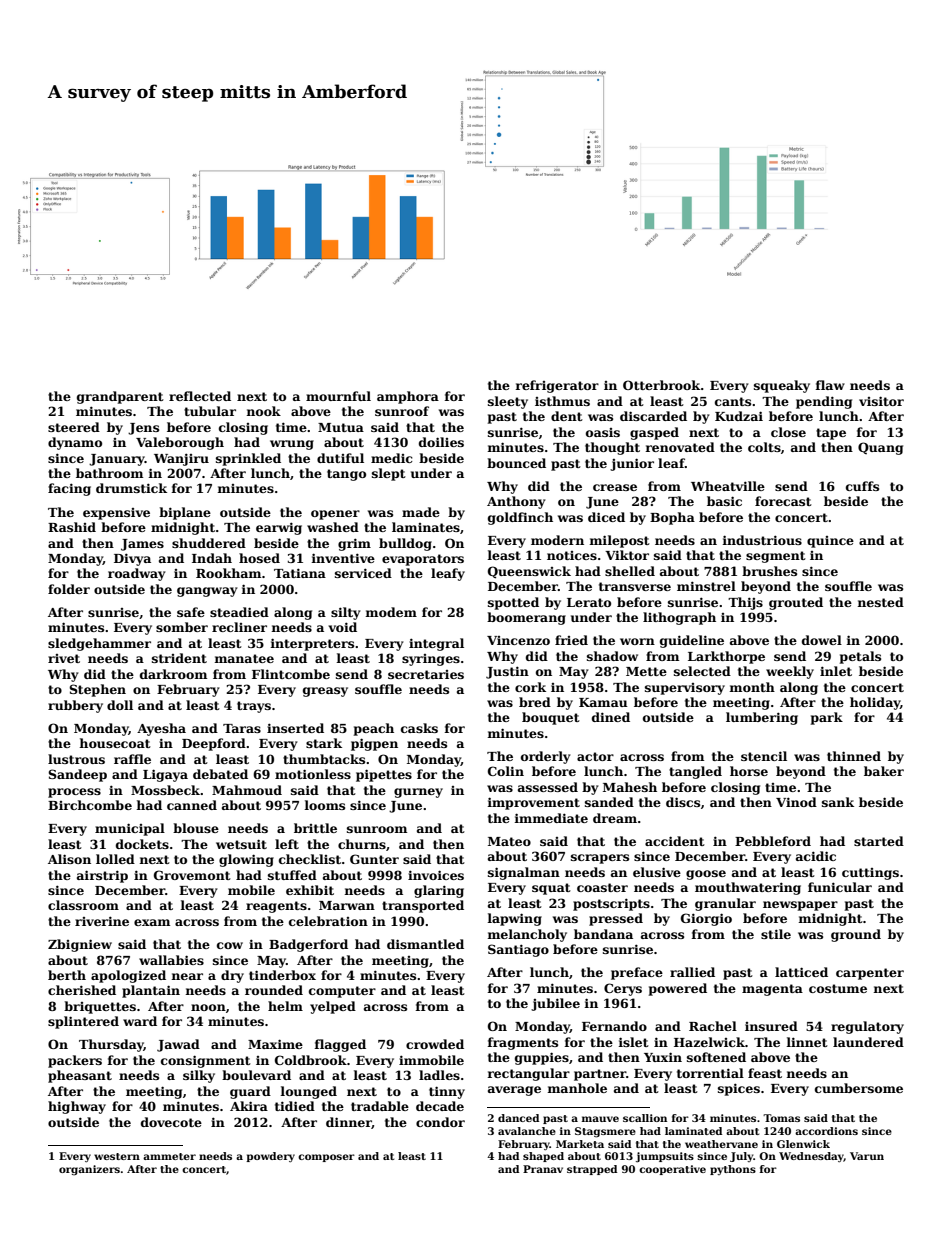  Describe the element at coordinates (685, 689) in the screenshot. I see `supervisory` at that location.
